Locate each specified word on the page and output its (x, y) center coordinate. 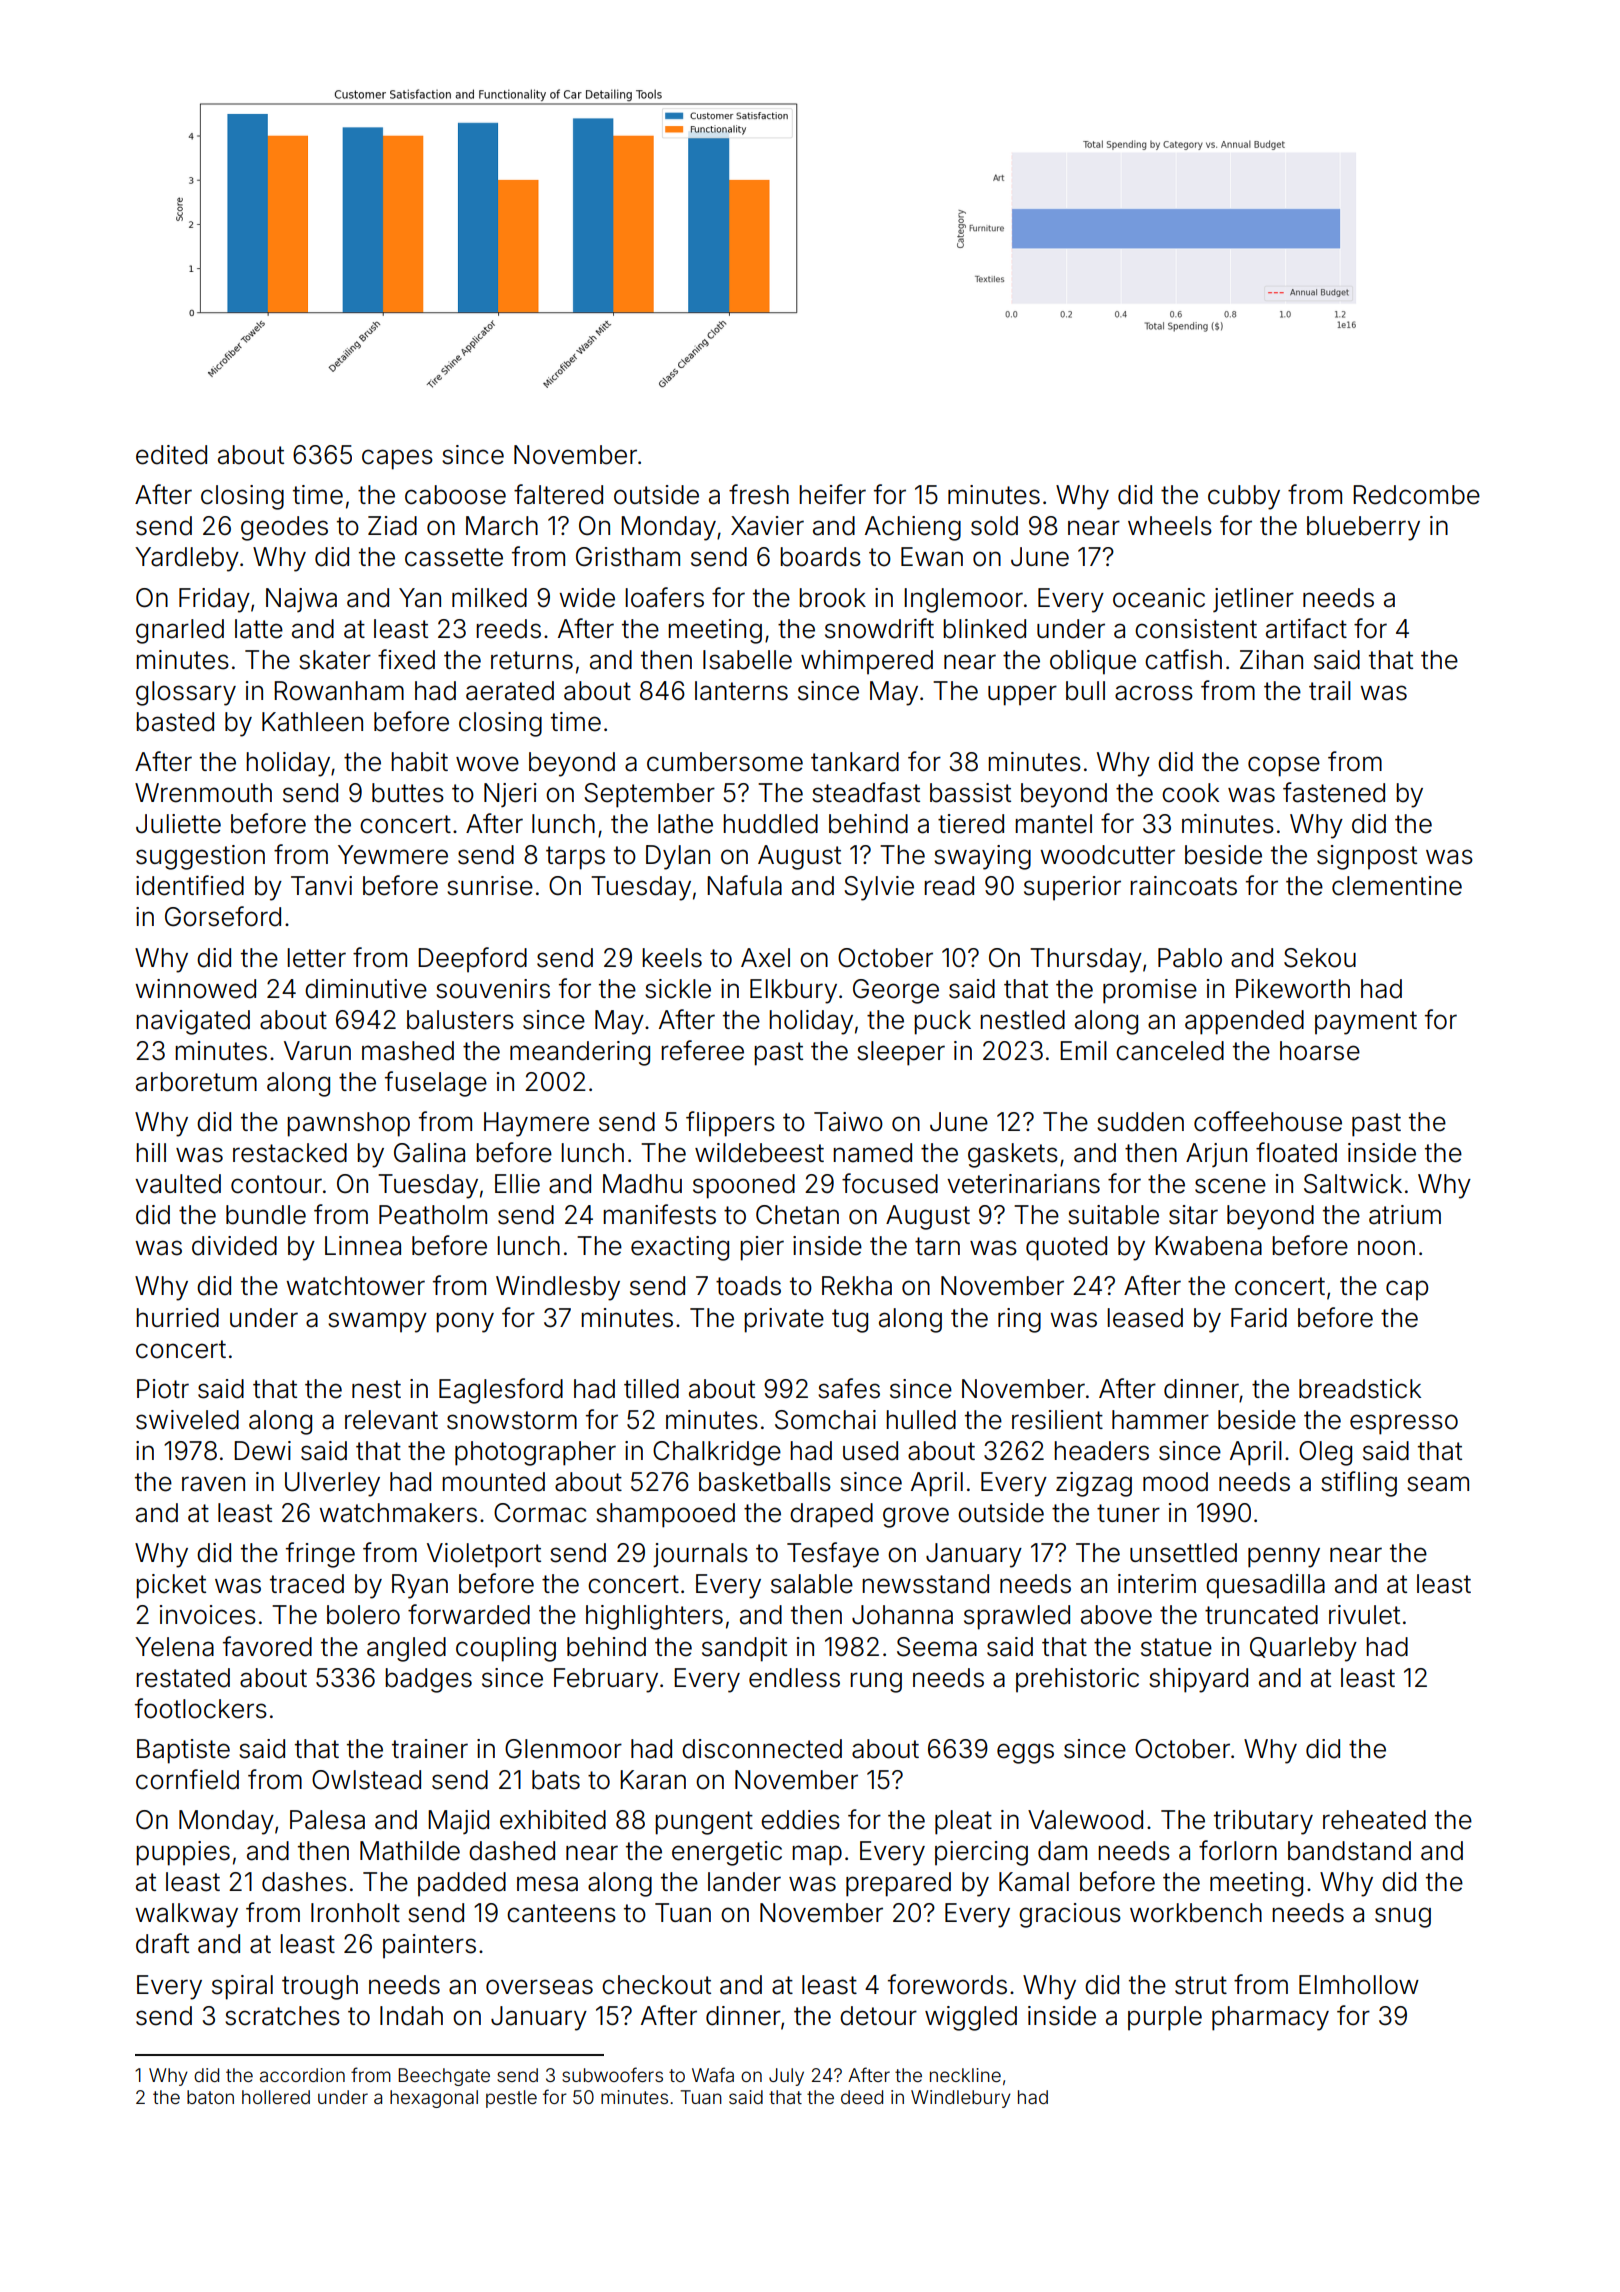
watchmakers (398, 1513)
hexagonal (434, 2099)
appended (1244, 1022)
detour (878, 2016)
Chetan (797, 1215)
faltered (558, 494)
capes (397, 459)
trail (1330, 691)
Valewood (1085, 1820)
